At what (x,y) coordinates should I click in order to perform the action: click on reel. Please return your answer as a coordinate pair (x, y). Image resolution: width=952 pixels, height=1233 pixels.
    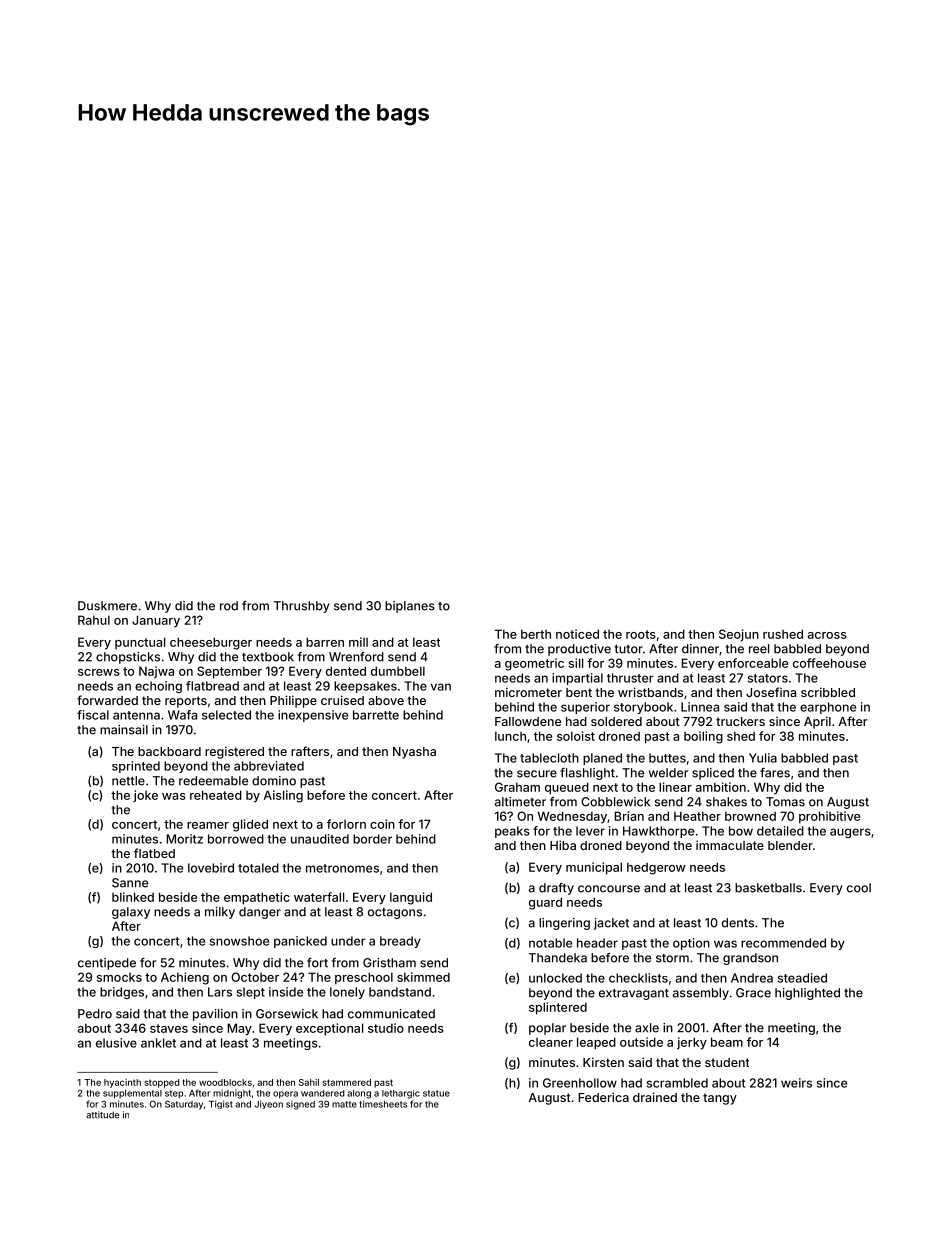
    Looking at the image, I should click on (759, 649).
